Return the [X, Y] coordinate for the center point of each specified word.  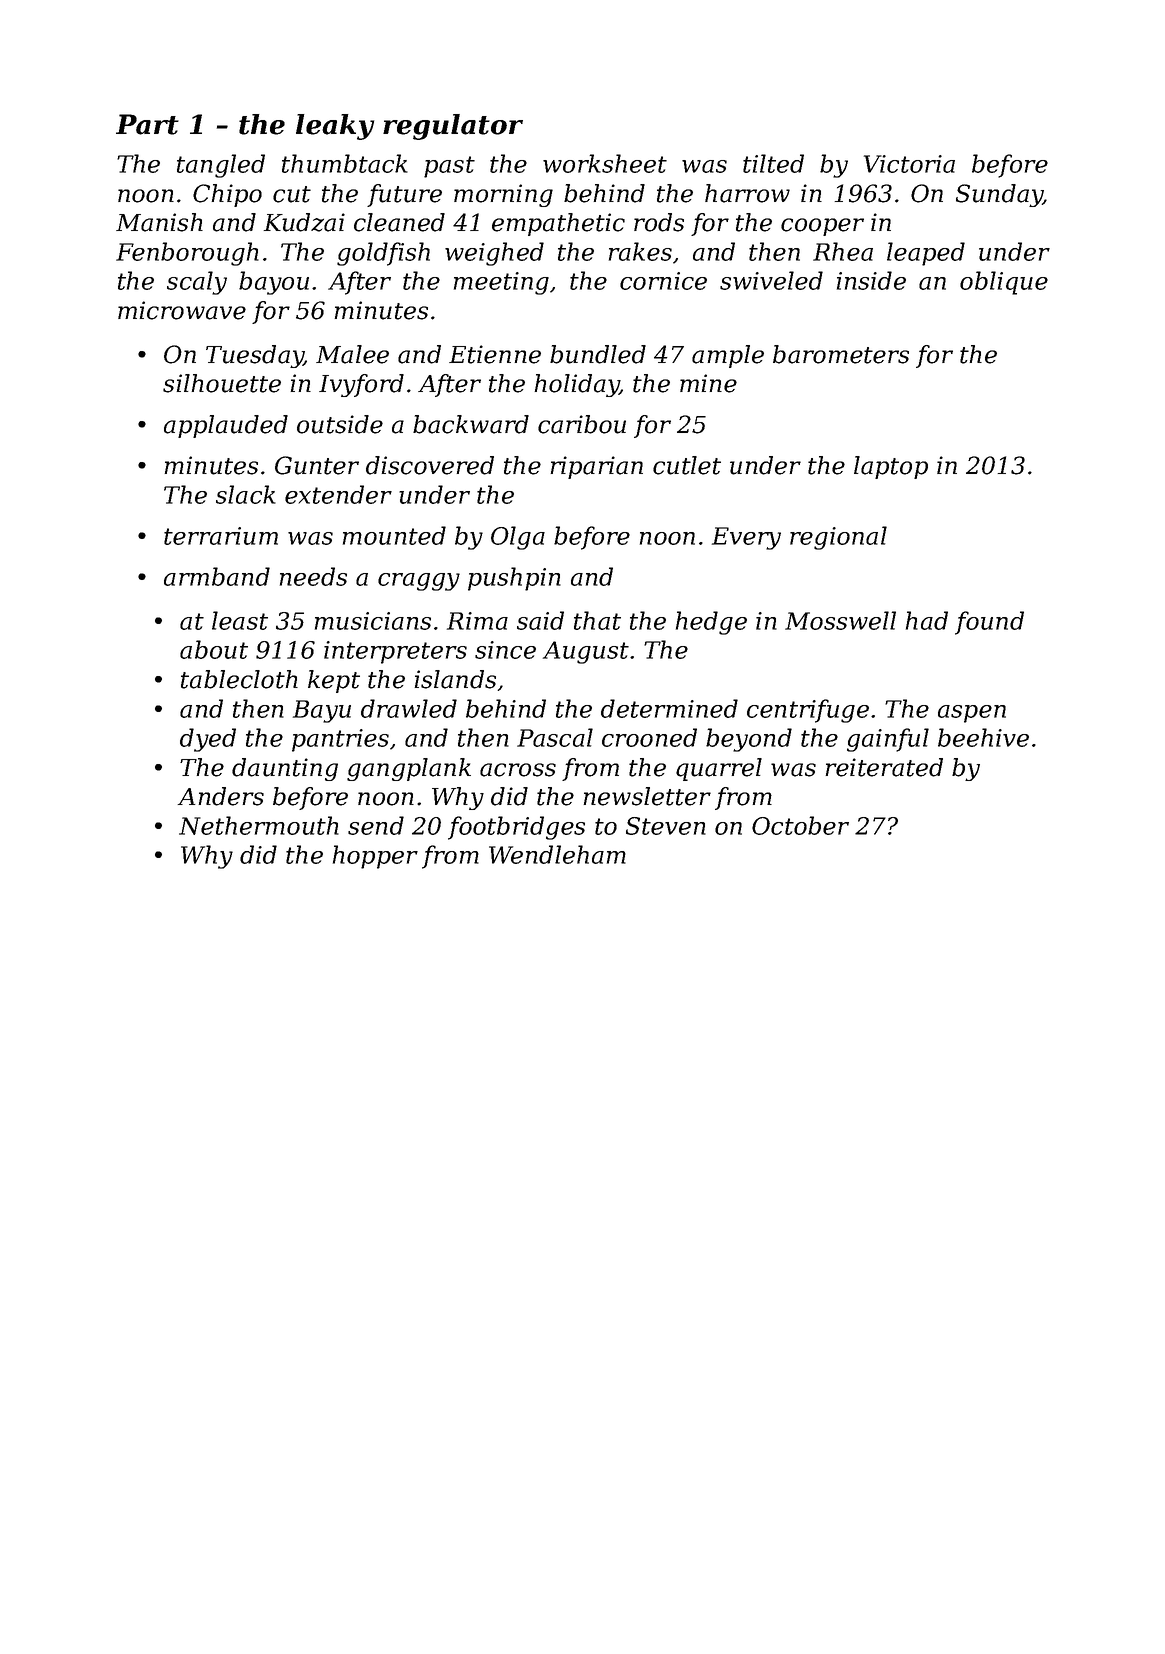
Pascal [555, 737]
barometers [841, 354]
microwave [182, 310]
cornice [663, 281]
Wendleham [557, 854]
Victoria [909, 164]
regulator [453, 127]
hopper [375, 857]
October [800, 825]
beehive [983, 737]
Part [147, 124]
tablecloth [239, 679]
